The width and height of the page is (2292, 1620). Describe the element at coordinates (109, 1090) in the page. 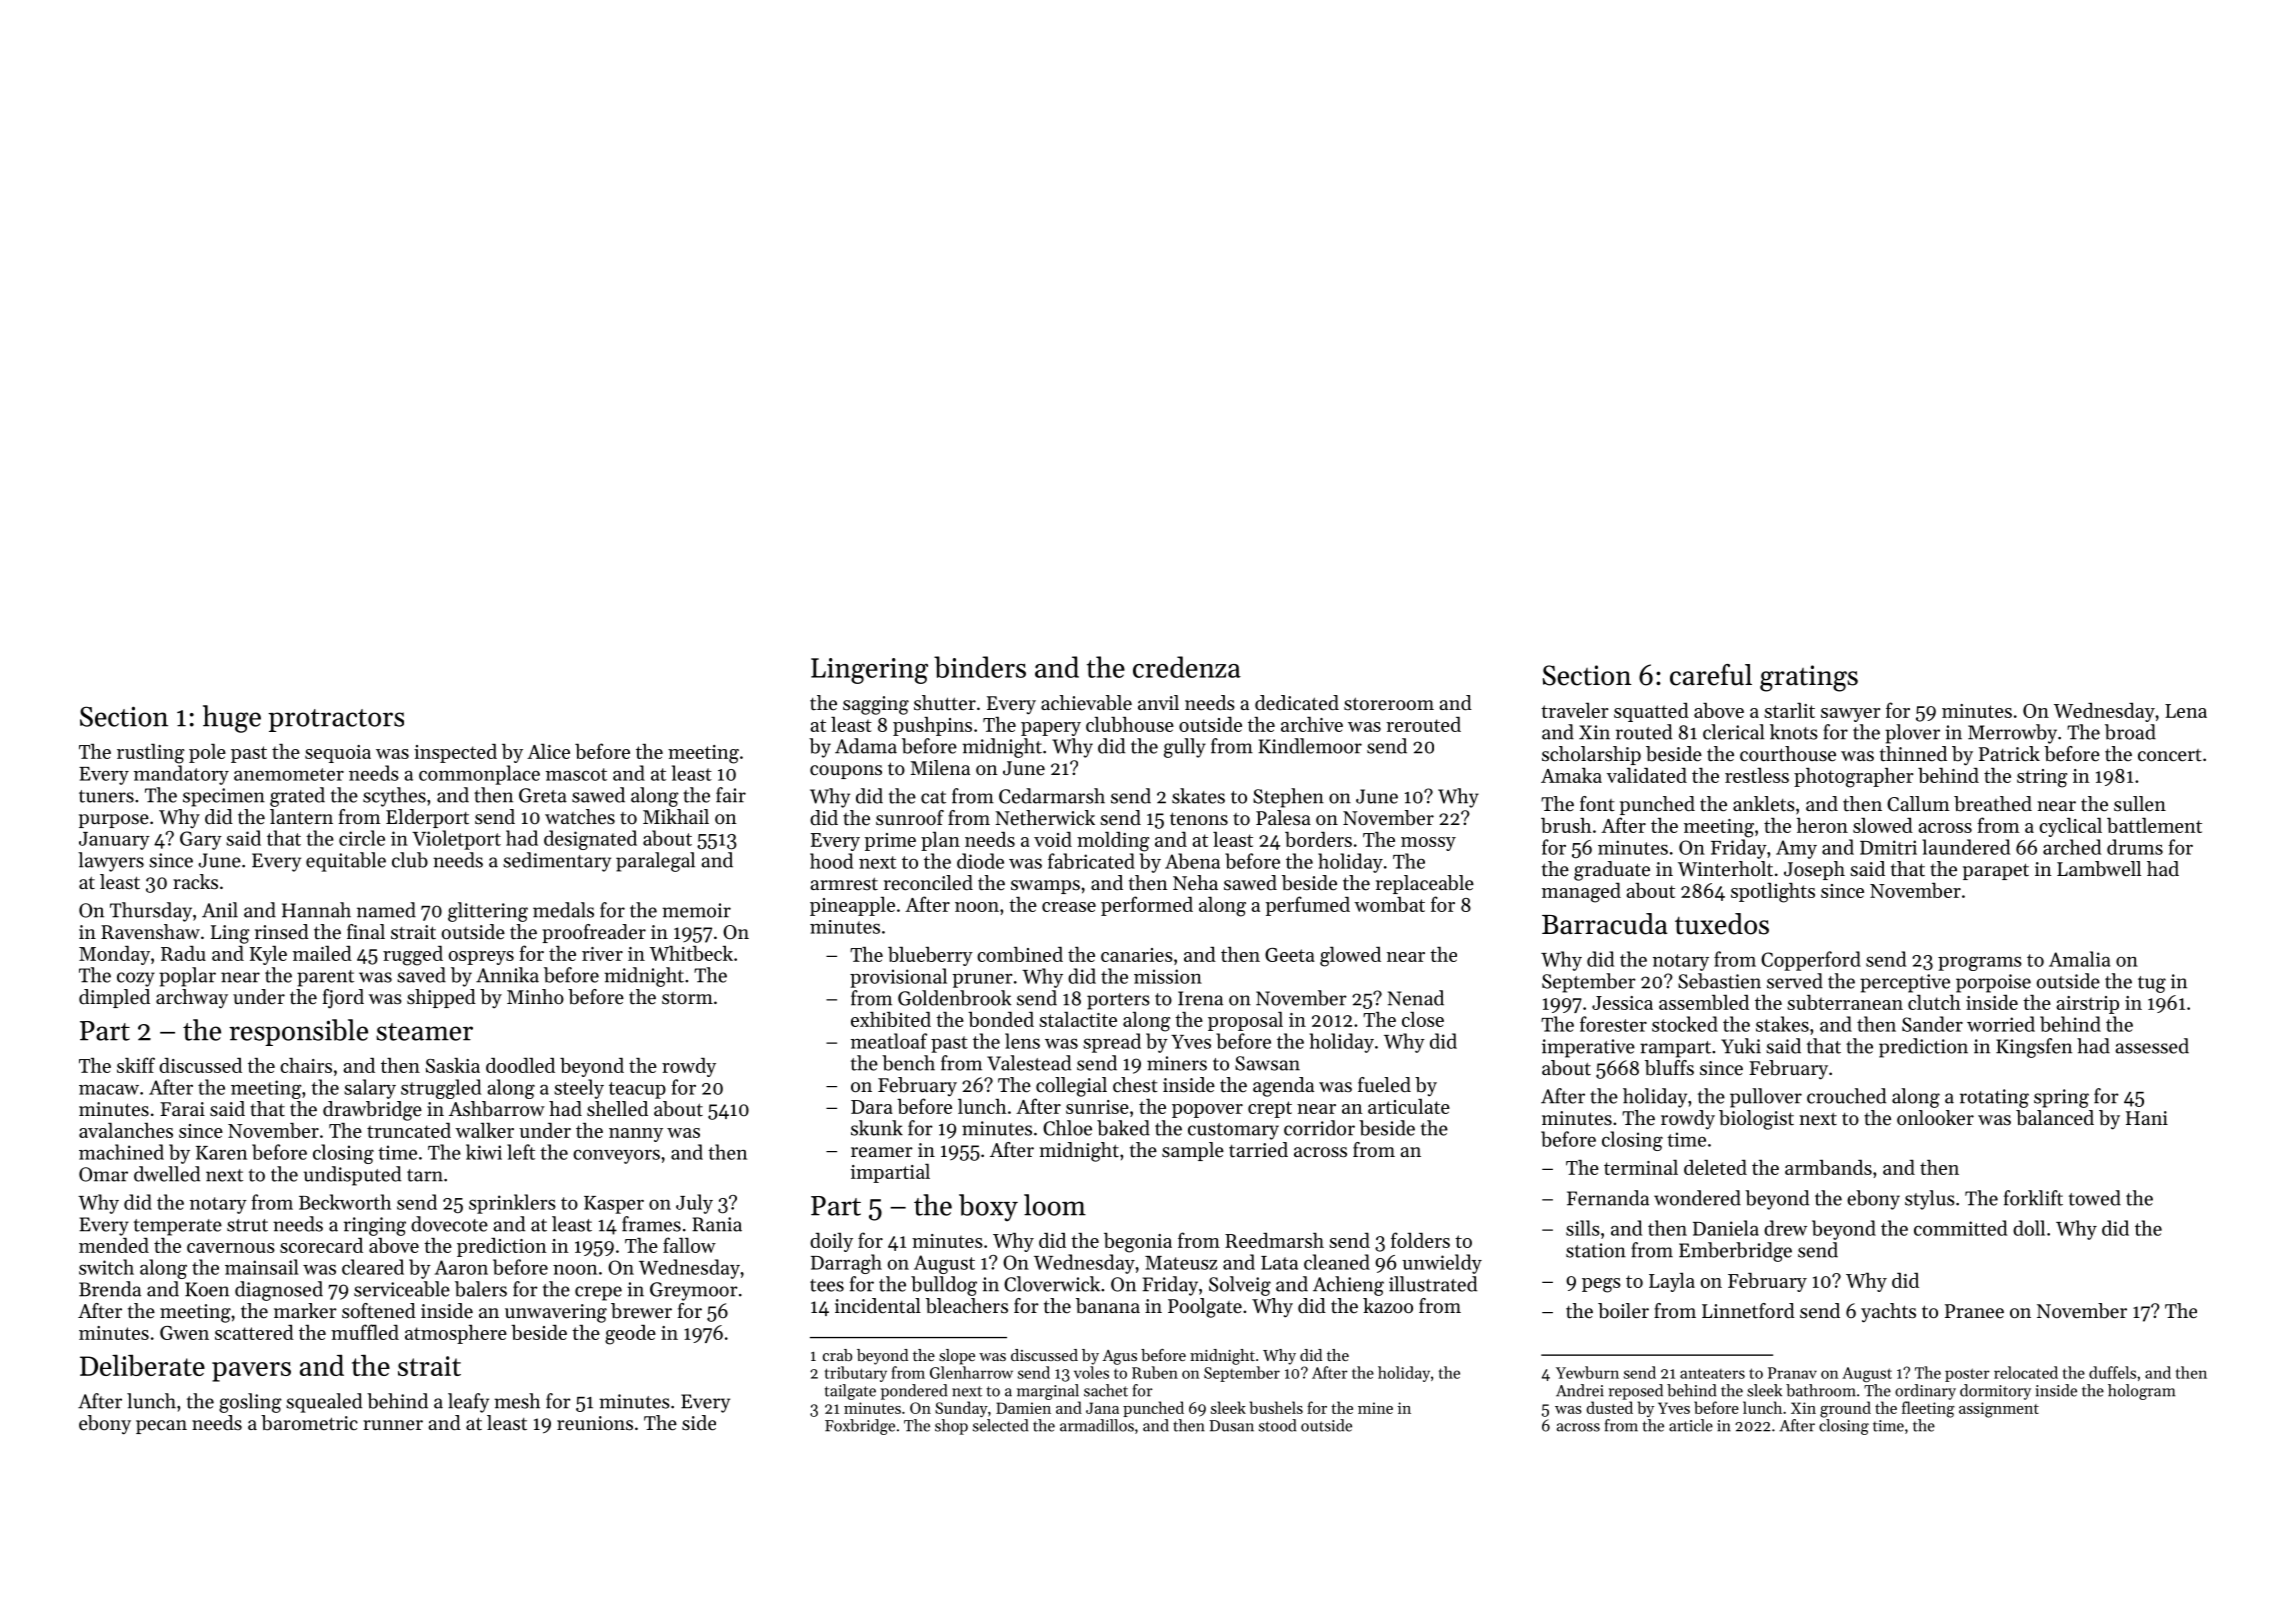

I see `macaw` at that location.
